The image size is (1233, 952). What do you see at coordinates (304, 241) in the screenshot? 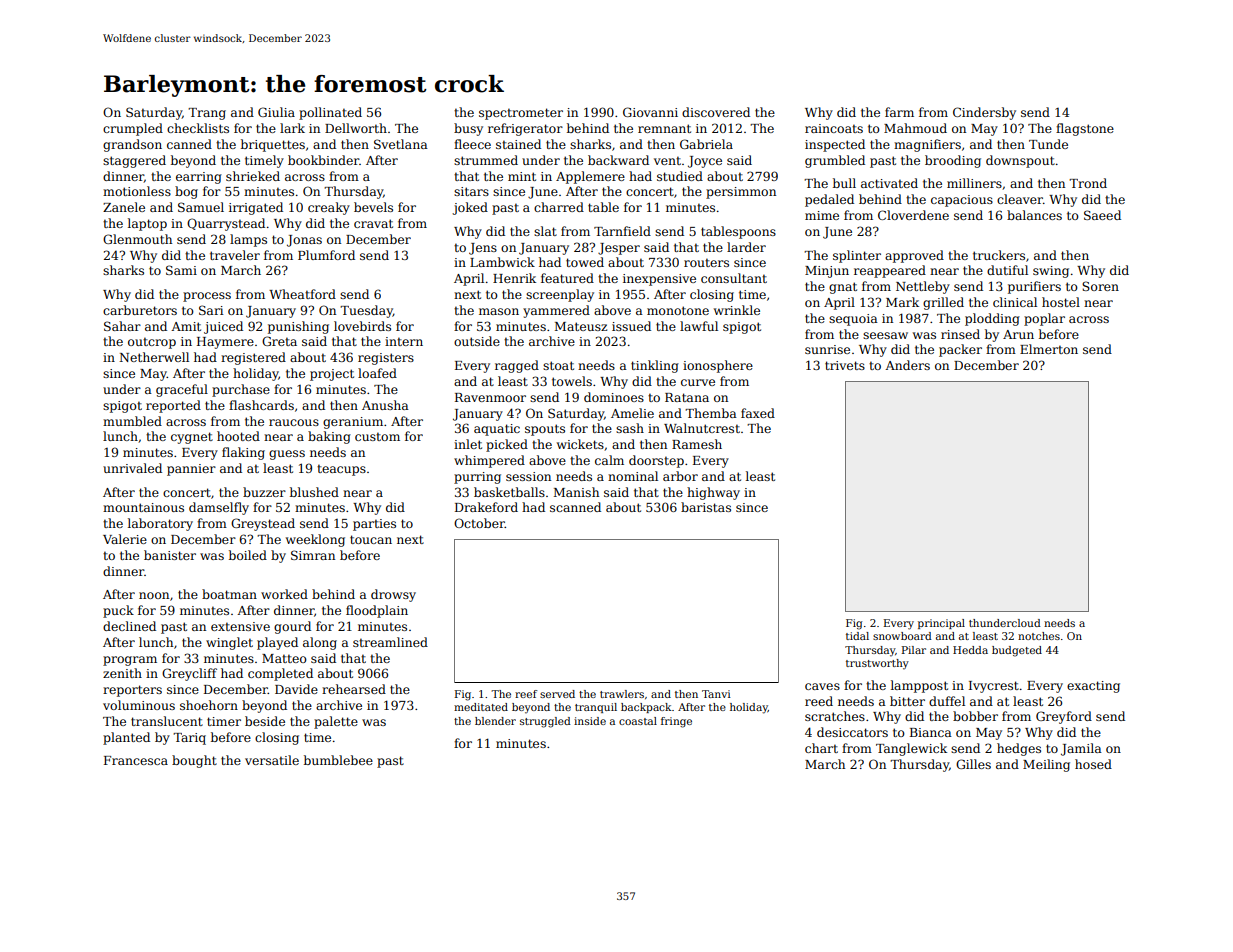
I see `Jonas` at bounding box center [304, 241].
